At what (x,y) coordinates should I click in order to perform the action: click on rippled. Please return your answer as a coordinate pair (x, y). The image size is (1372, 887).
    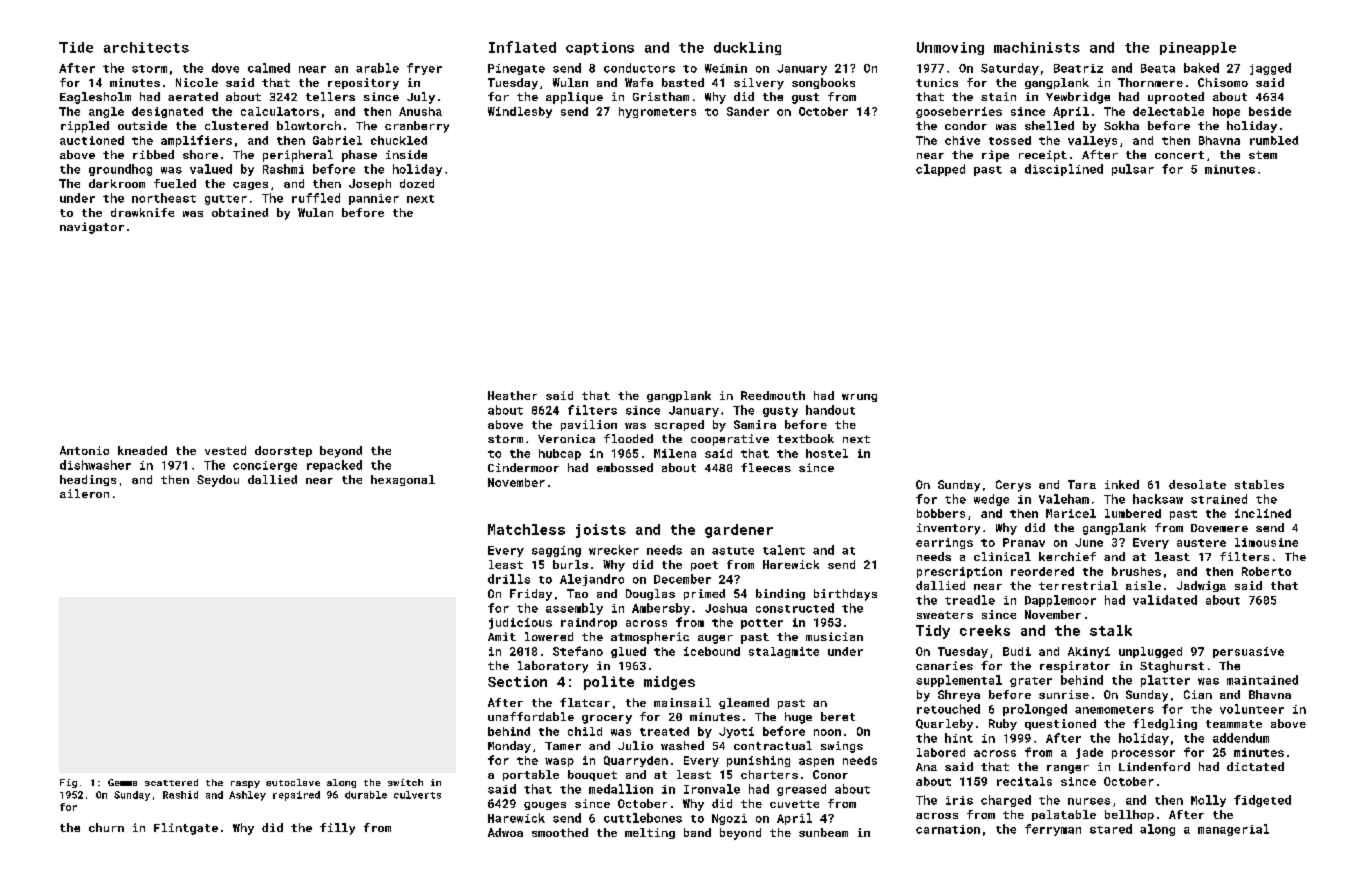
    Looking at the image, I should click on (85, 127).
